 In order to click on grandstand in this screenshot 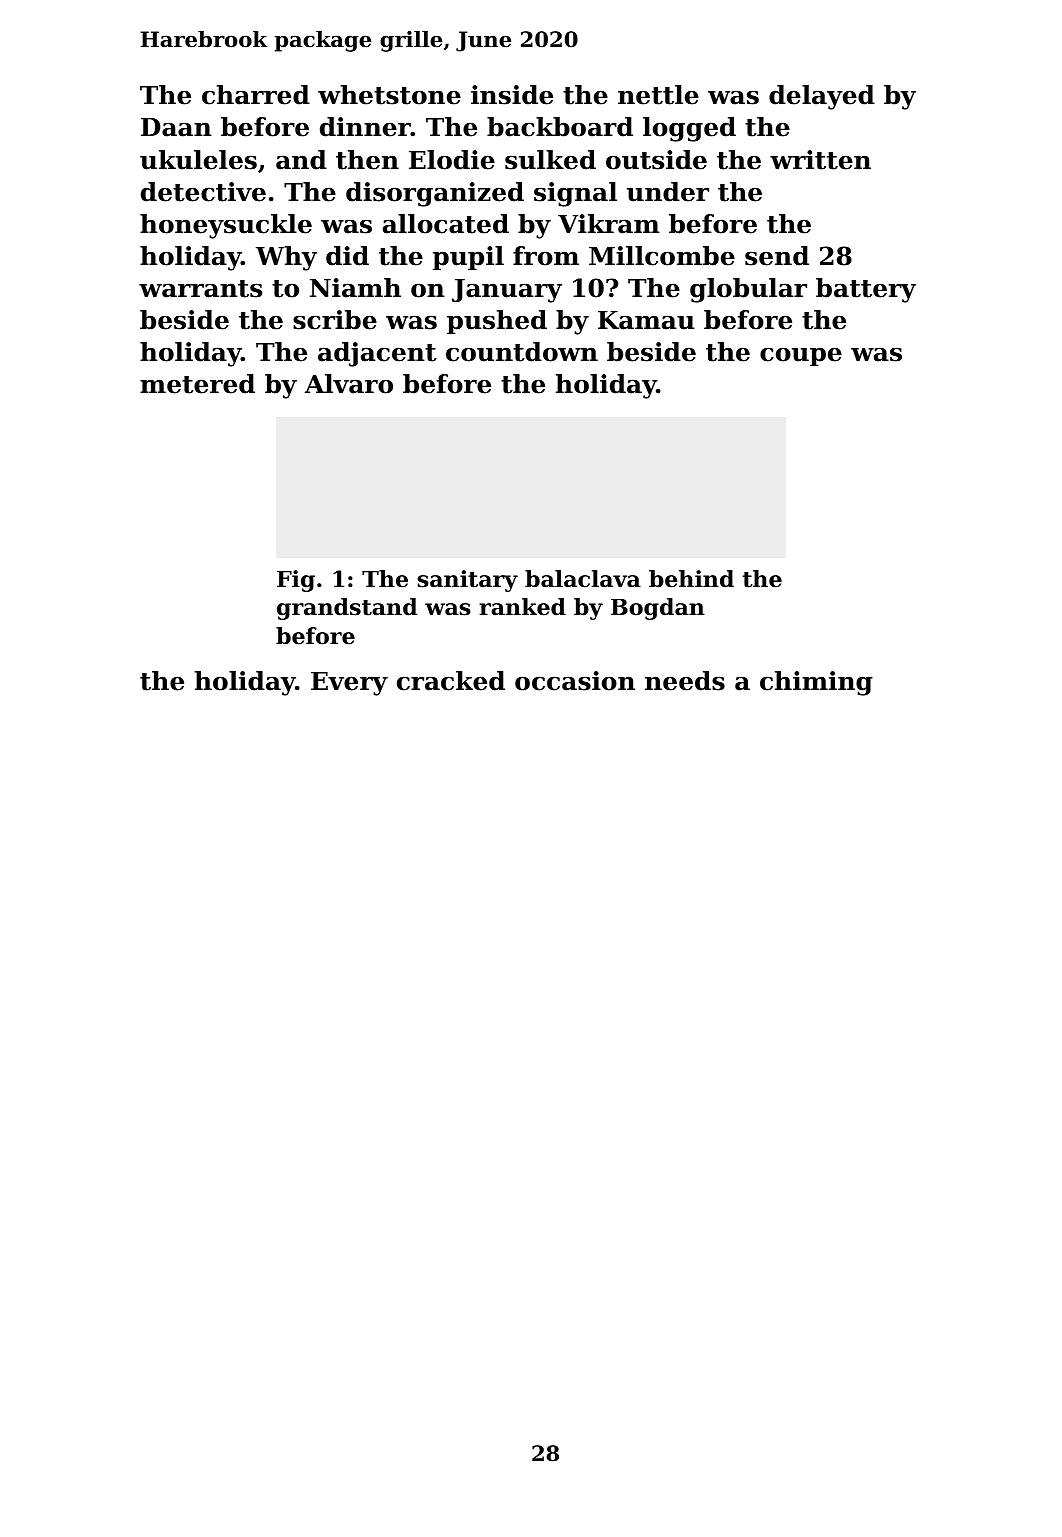, I will do `click(347, 609)`.
